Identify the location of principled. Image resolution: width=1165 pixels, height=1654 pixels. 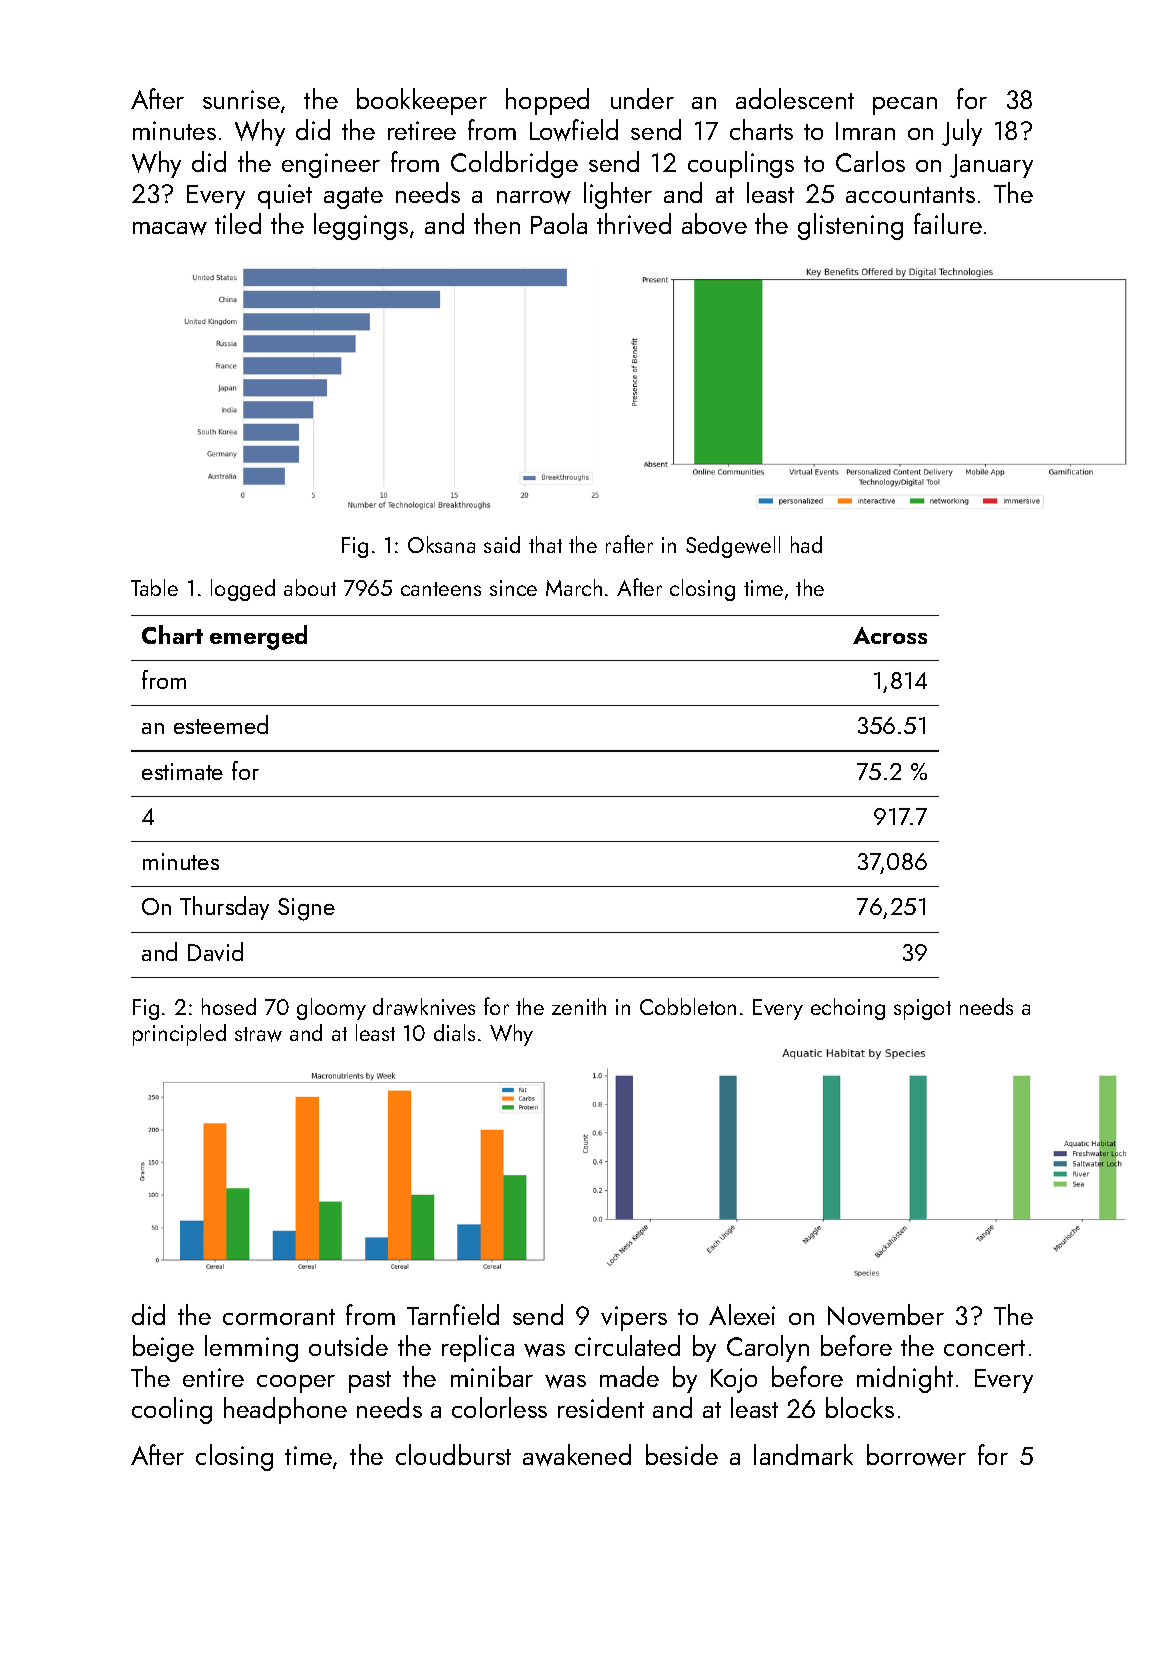
(179, 1035).
